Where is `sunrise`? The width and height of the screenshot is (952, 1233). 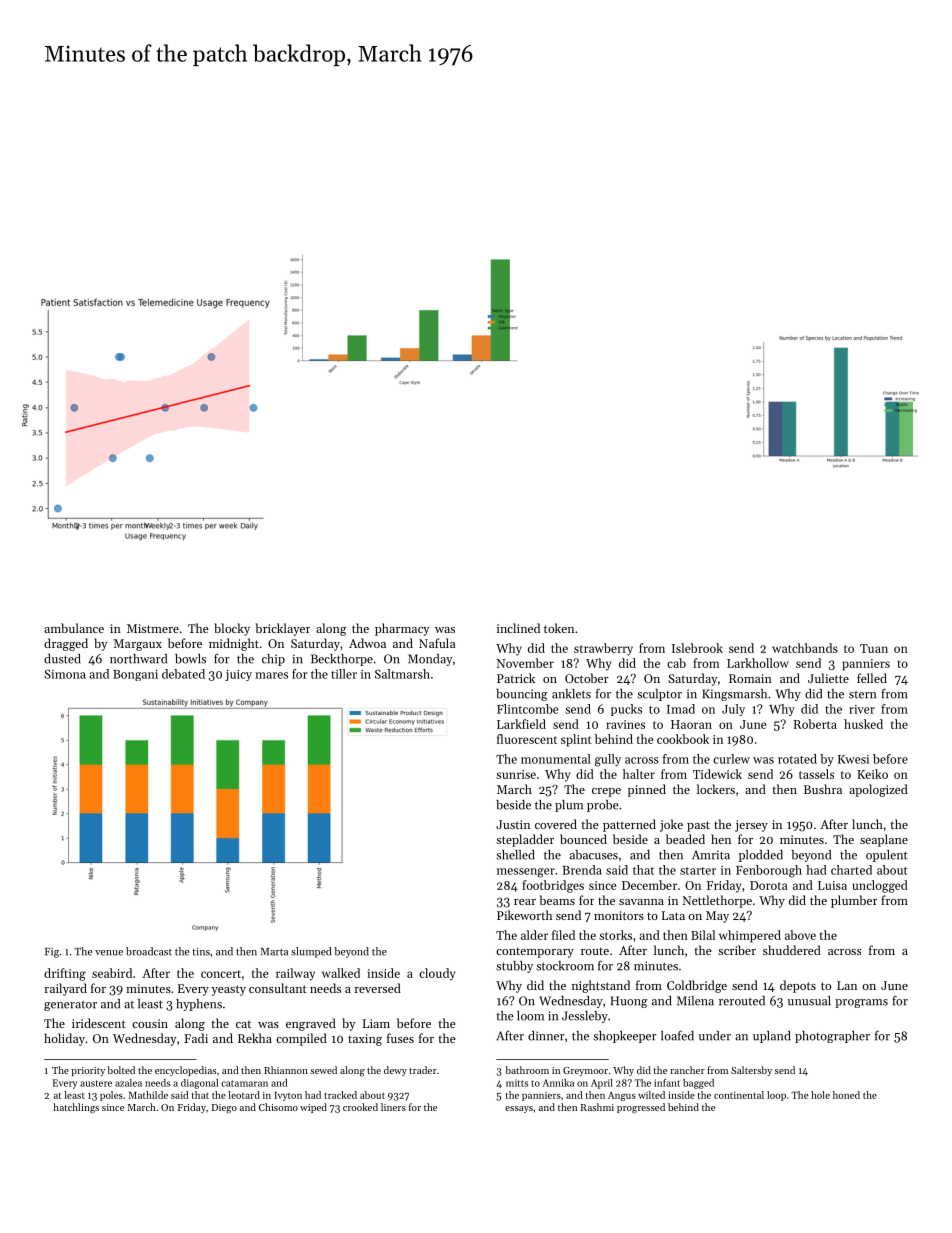
sunrise is located at coordinates (516, 774).
